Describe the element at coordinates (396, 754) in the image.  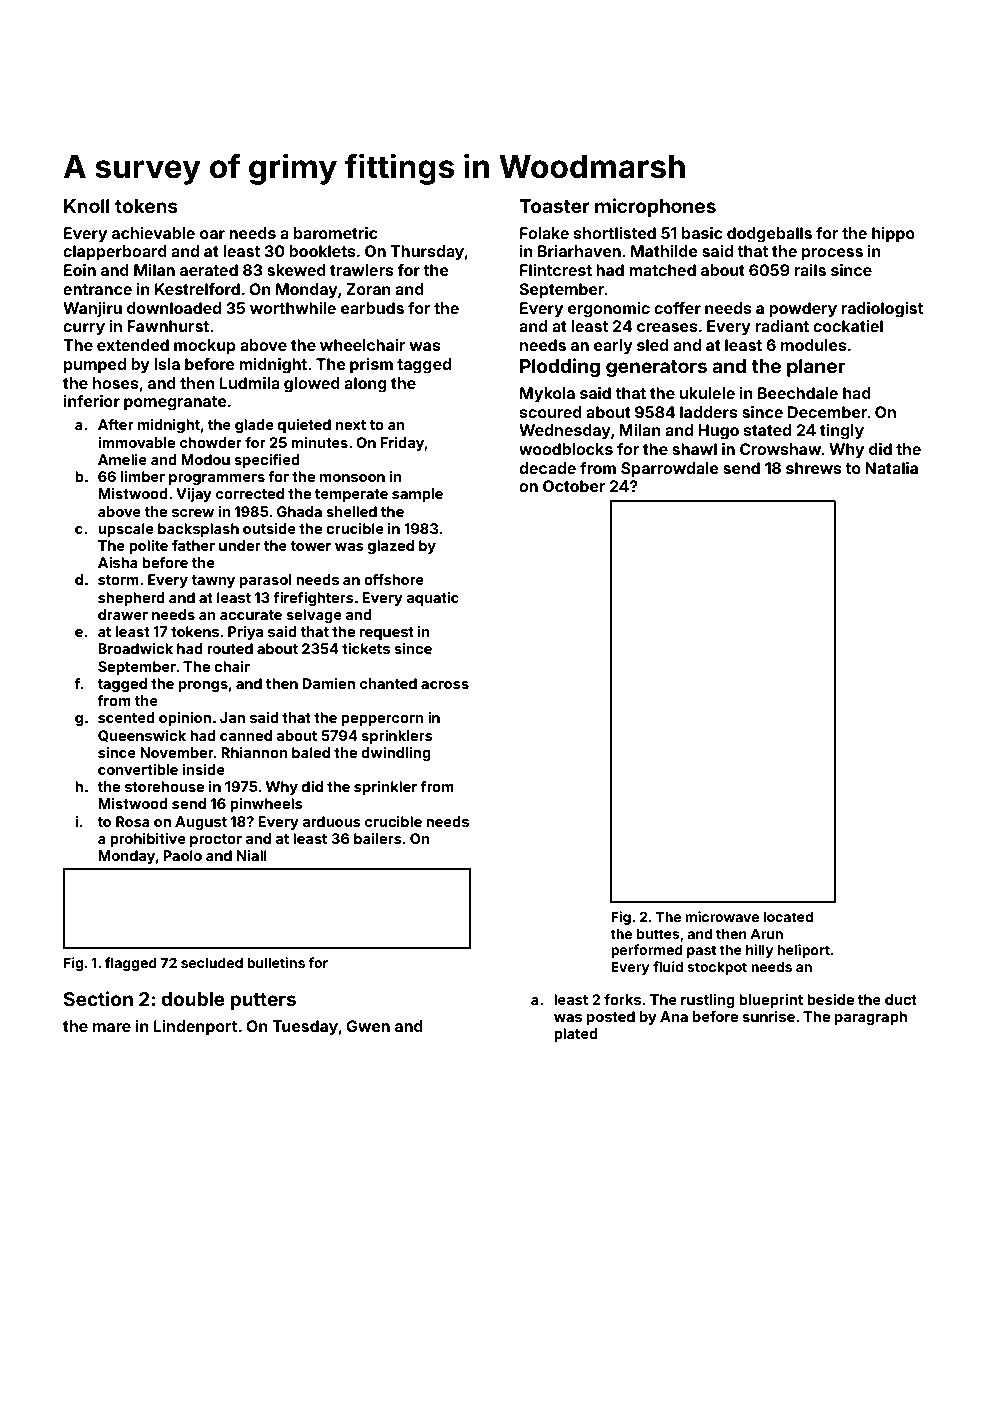
I see `dwindling` at that location.
